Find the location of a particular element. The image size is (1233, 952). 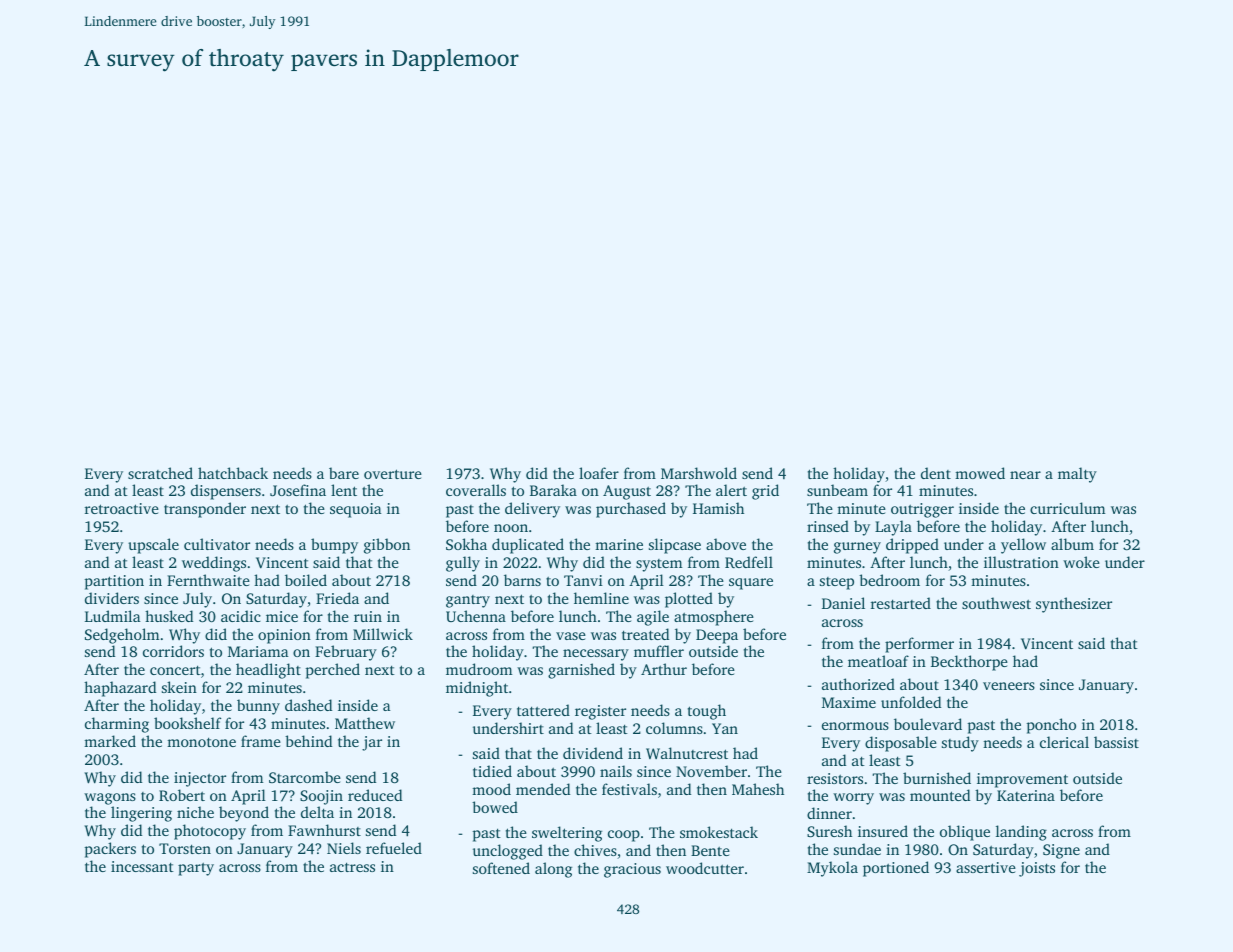

actress is located at coordinates (352, 867).
